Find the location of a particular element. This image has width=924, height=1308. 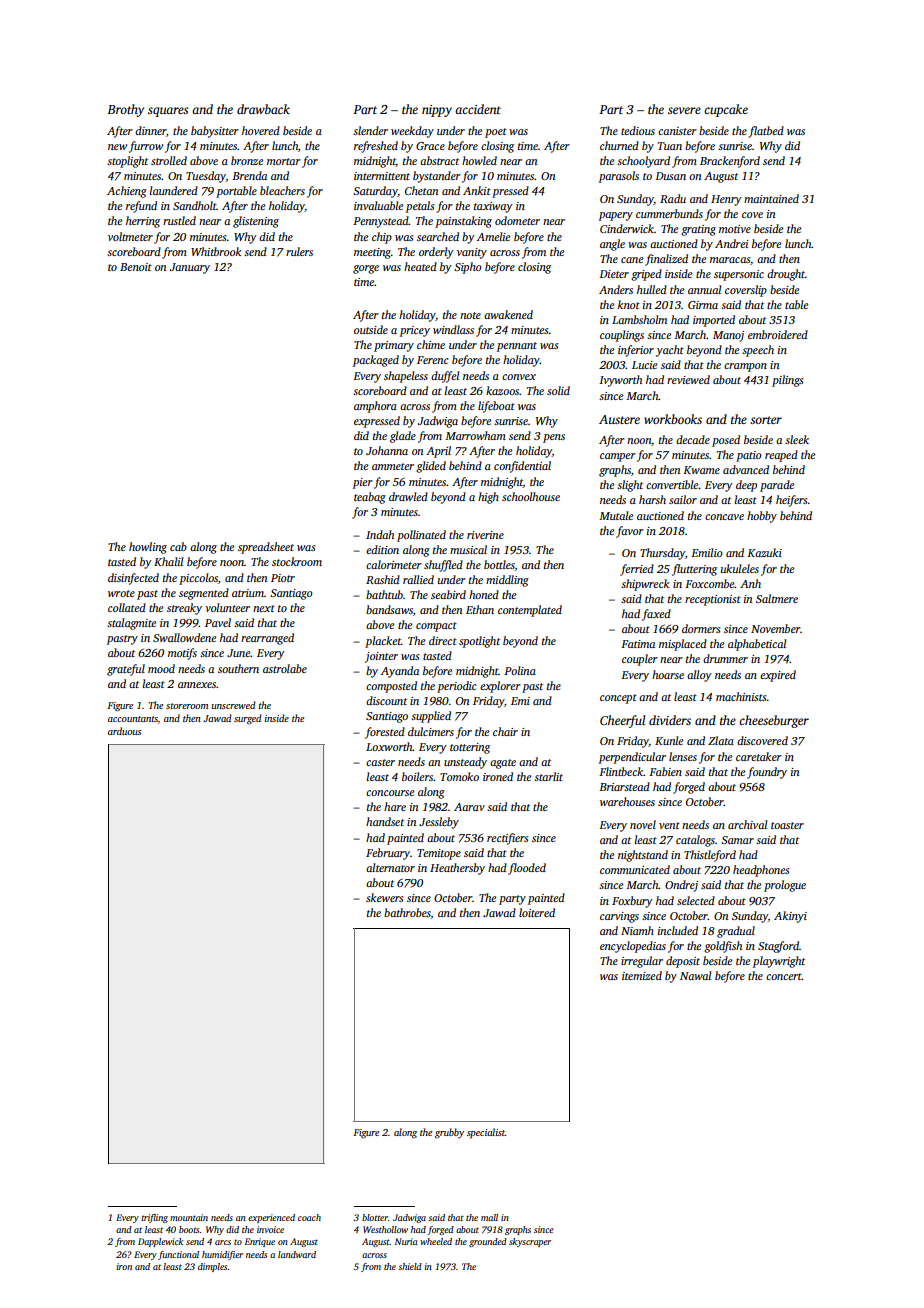

pricey is located at coordinates (415, 331).
